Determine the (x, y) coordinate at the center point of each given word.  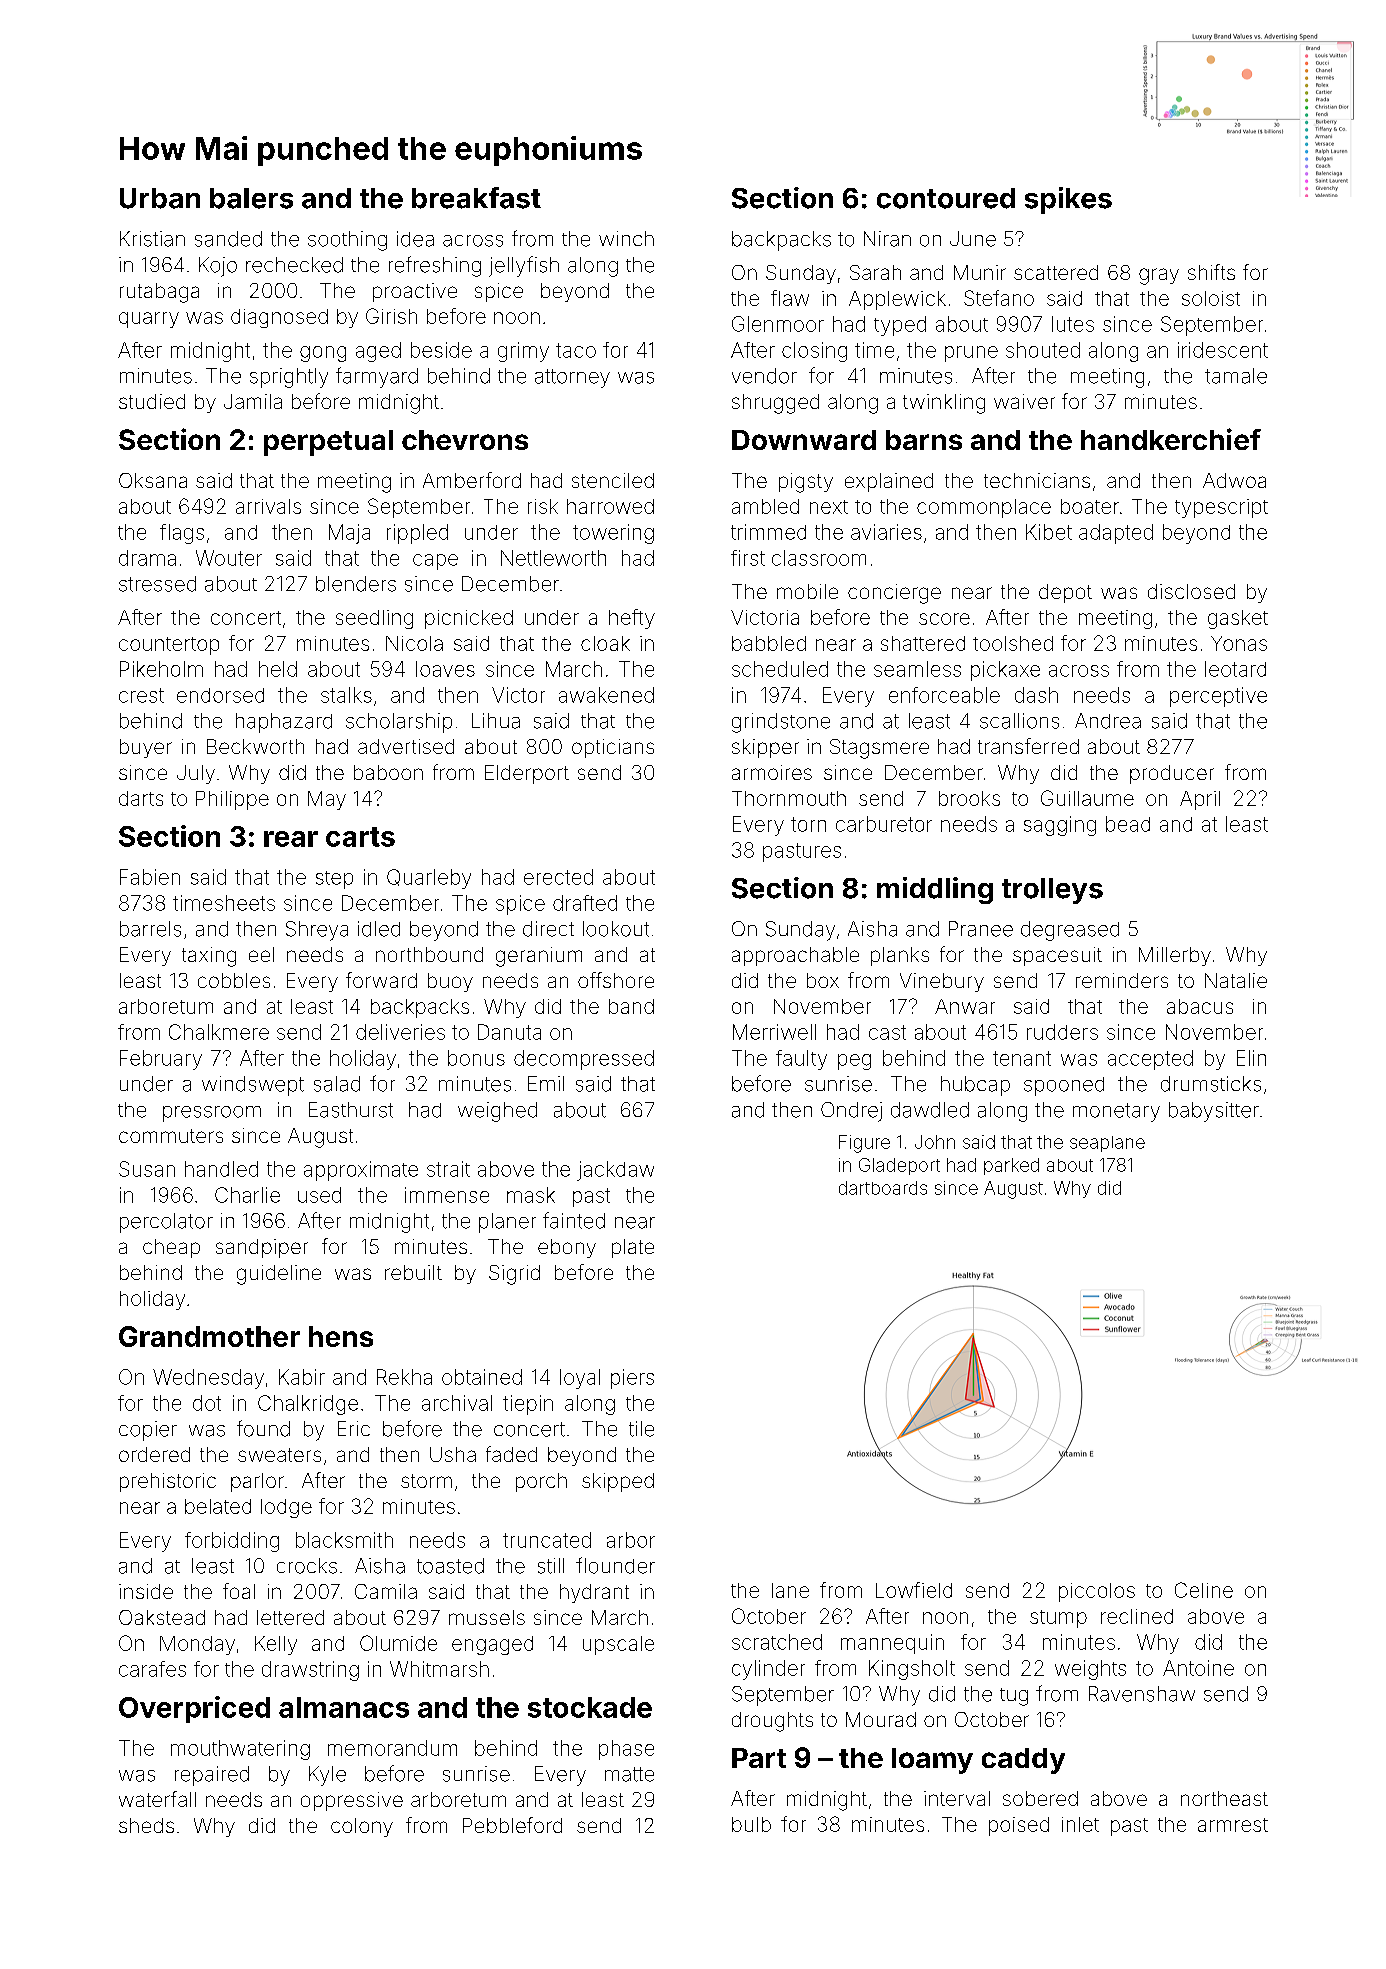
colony (362, 1827)
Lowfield (914, 1590)
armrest (1233, 1825)
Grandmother (209, 1336)
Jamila (253, 401)
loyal (580, 1379)
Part (759, 1758)
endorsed (220, 695)
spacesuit (1057, 956)
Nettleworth (553, 558)
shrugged (775, 404)
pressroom (212, 1114)
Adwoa (1234, 480)
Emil (546, 1083)
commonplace (984, 508)
